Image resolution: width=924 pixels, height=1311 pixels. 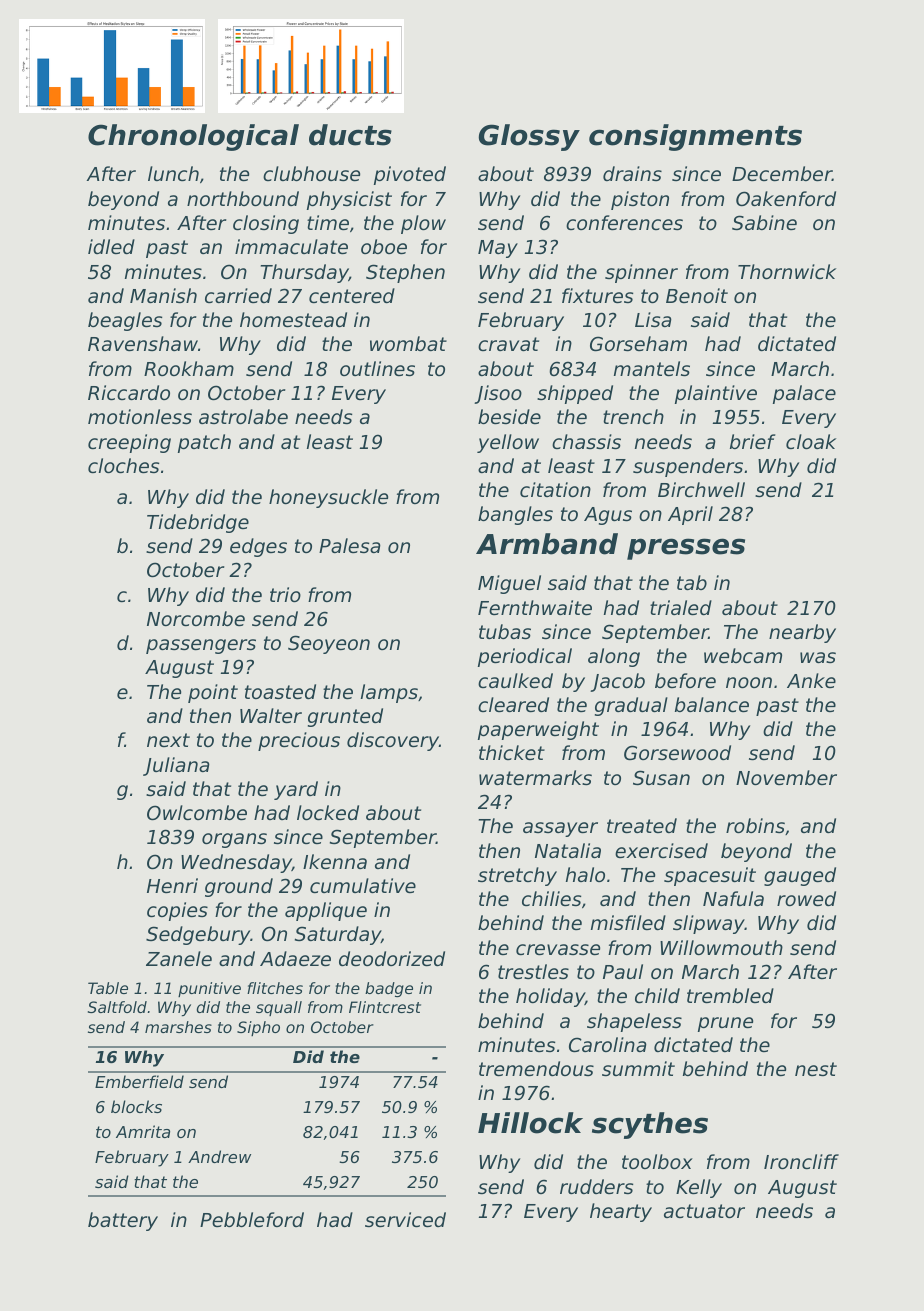 What do you see at coordinates (172, 885) in the screenshot?
I see `Henri` at bounding box center [172, 885].
